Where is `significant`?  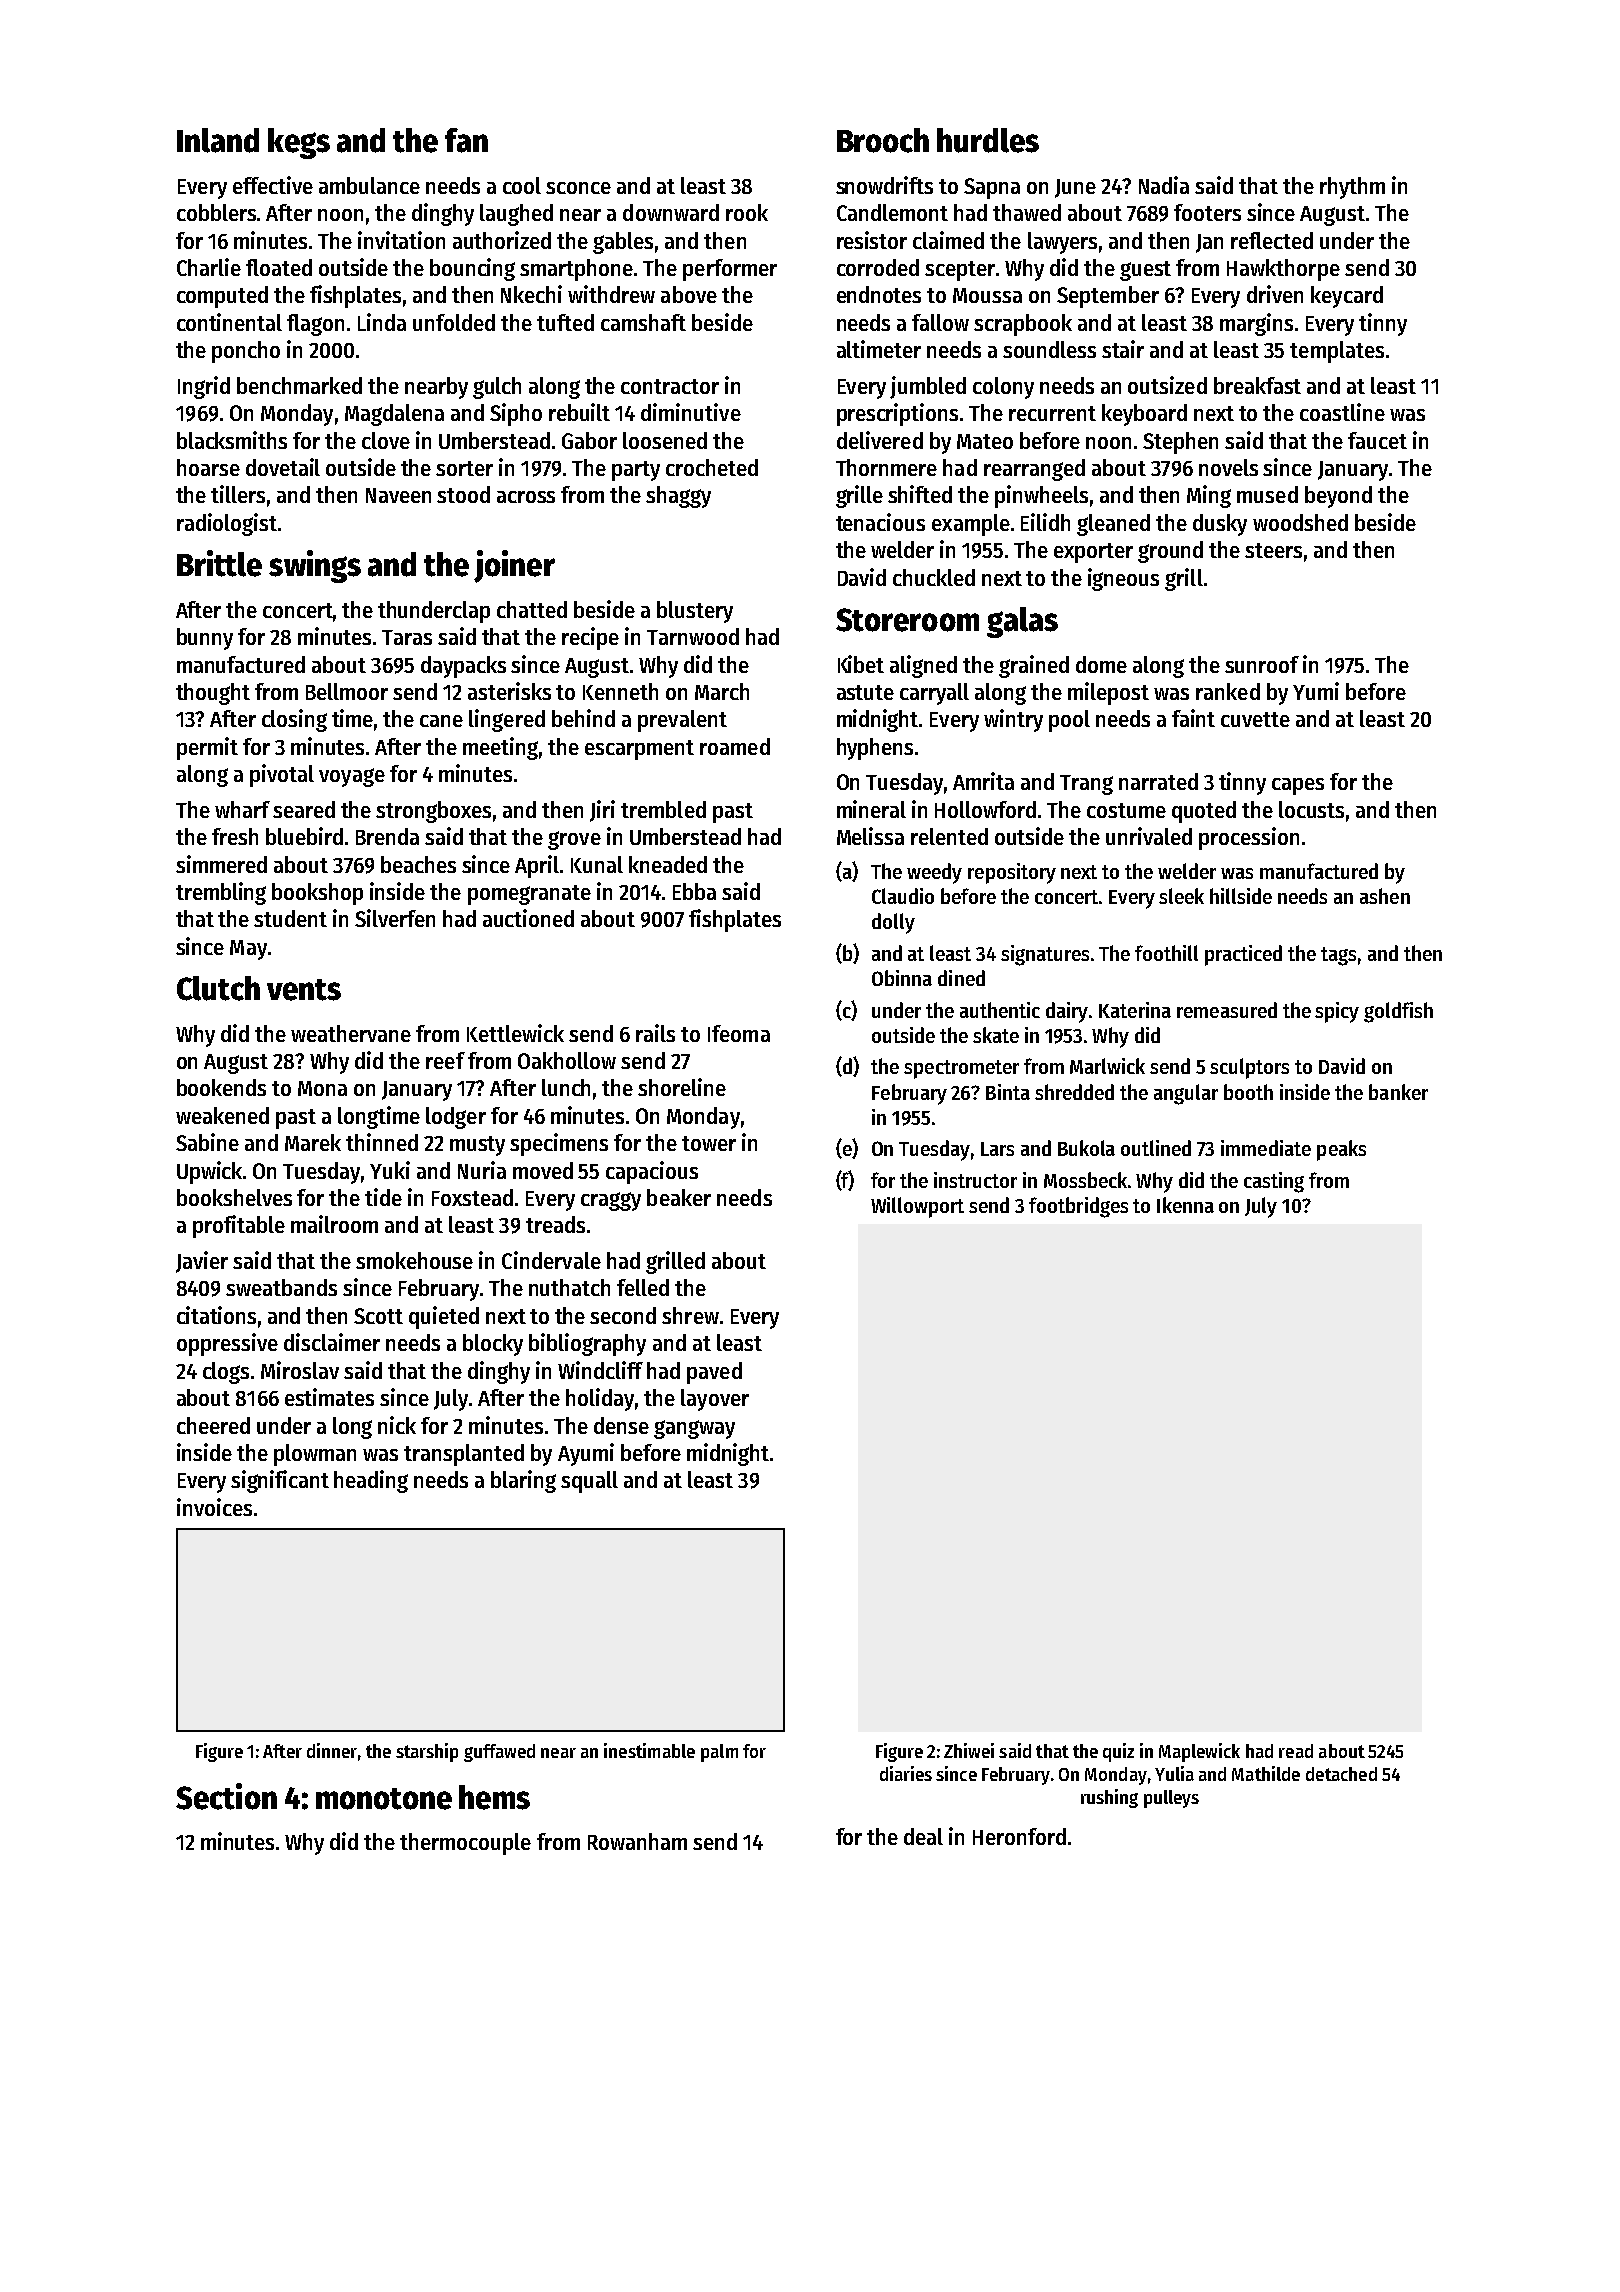 significant is located at coordinates (280, 1481).
